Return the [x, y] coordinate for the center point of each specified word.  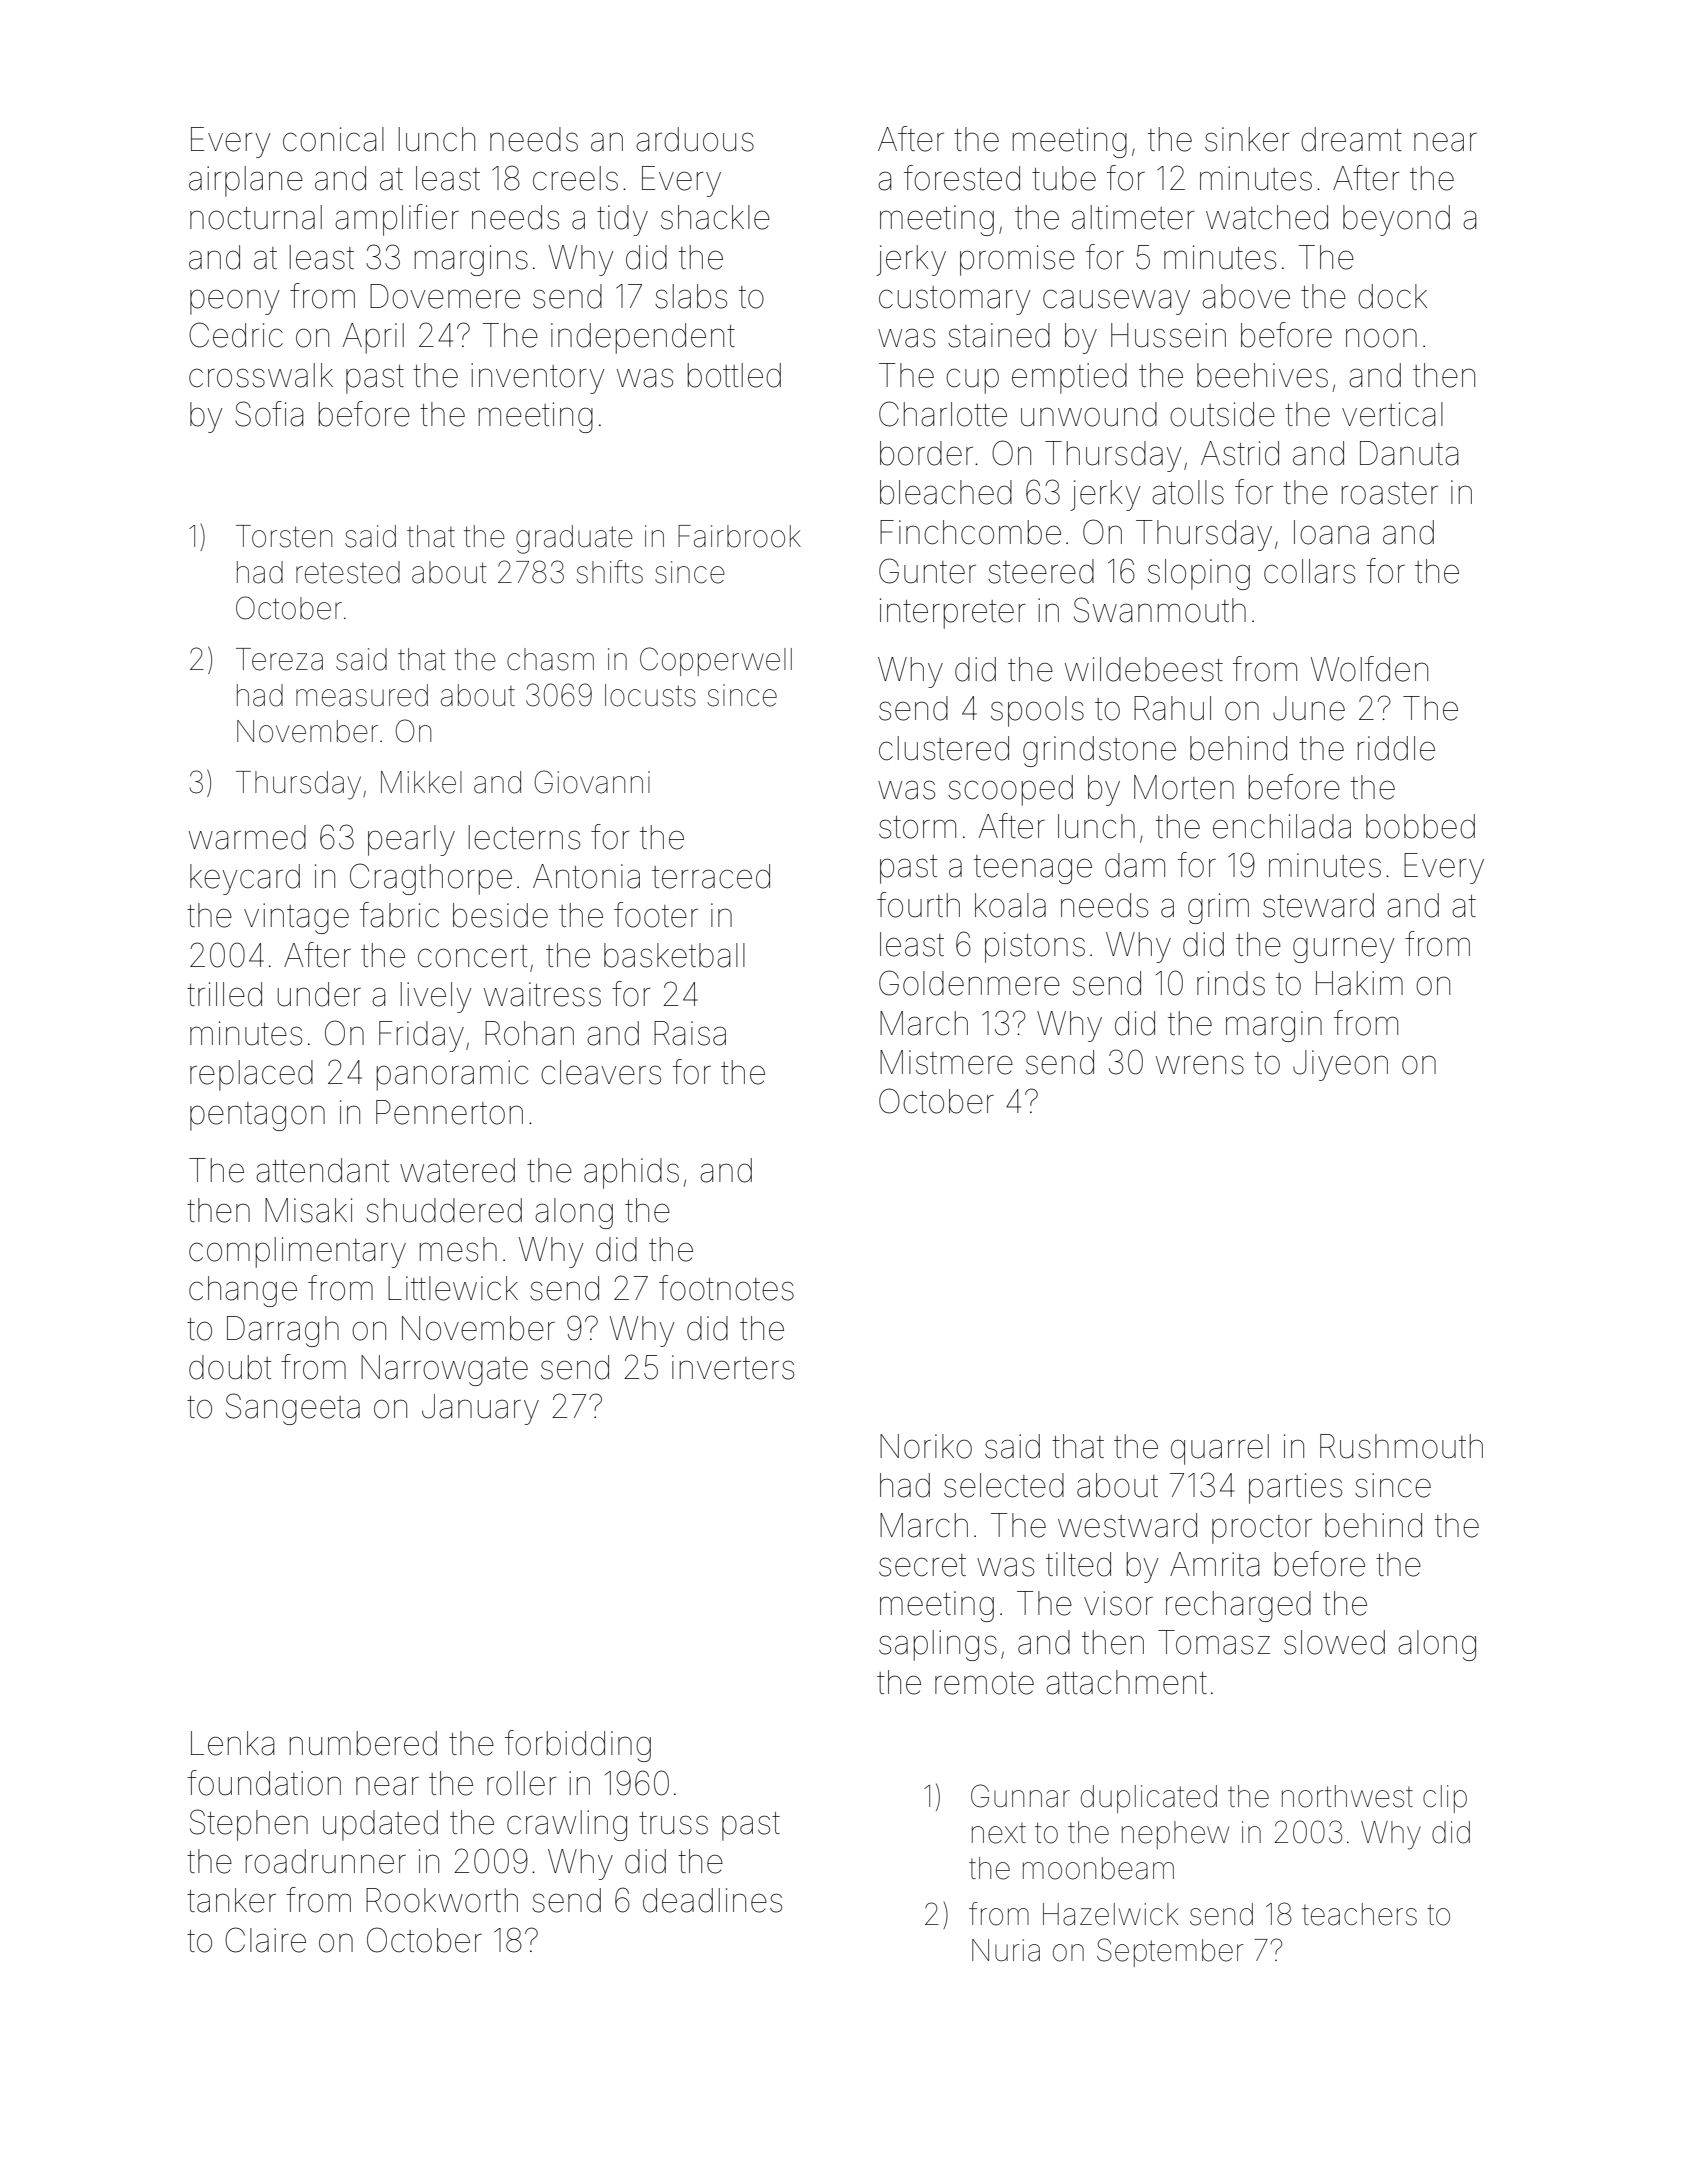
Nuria [1006, 1950]
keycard [245, 879]
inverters [733, 1367]
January [480, 1409]
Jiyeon [1340, 1065]
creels [575, 178]
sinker [1247, 139]
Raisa [690, 1033]
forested [962, 178]
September [1170, 1952]
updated [380, 1825]
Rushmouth [1401, 1446]
